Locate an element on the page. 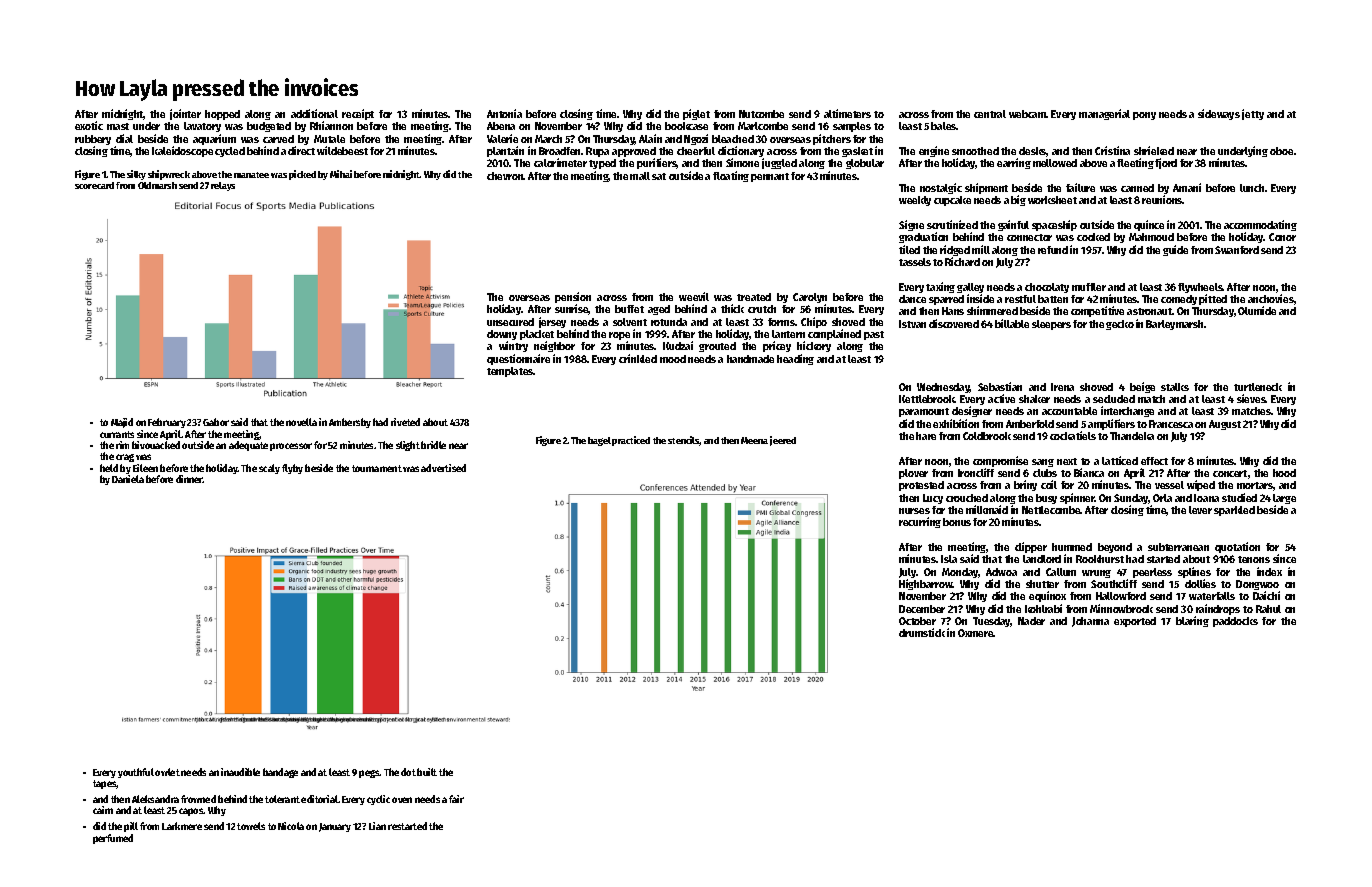 This image has height=887, width=1372. Nutcombe is located at coordinates (761, 114).
